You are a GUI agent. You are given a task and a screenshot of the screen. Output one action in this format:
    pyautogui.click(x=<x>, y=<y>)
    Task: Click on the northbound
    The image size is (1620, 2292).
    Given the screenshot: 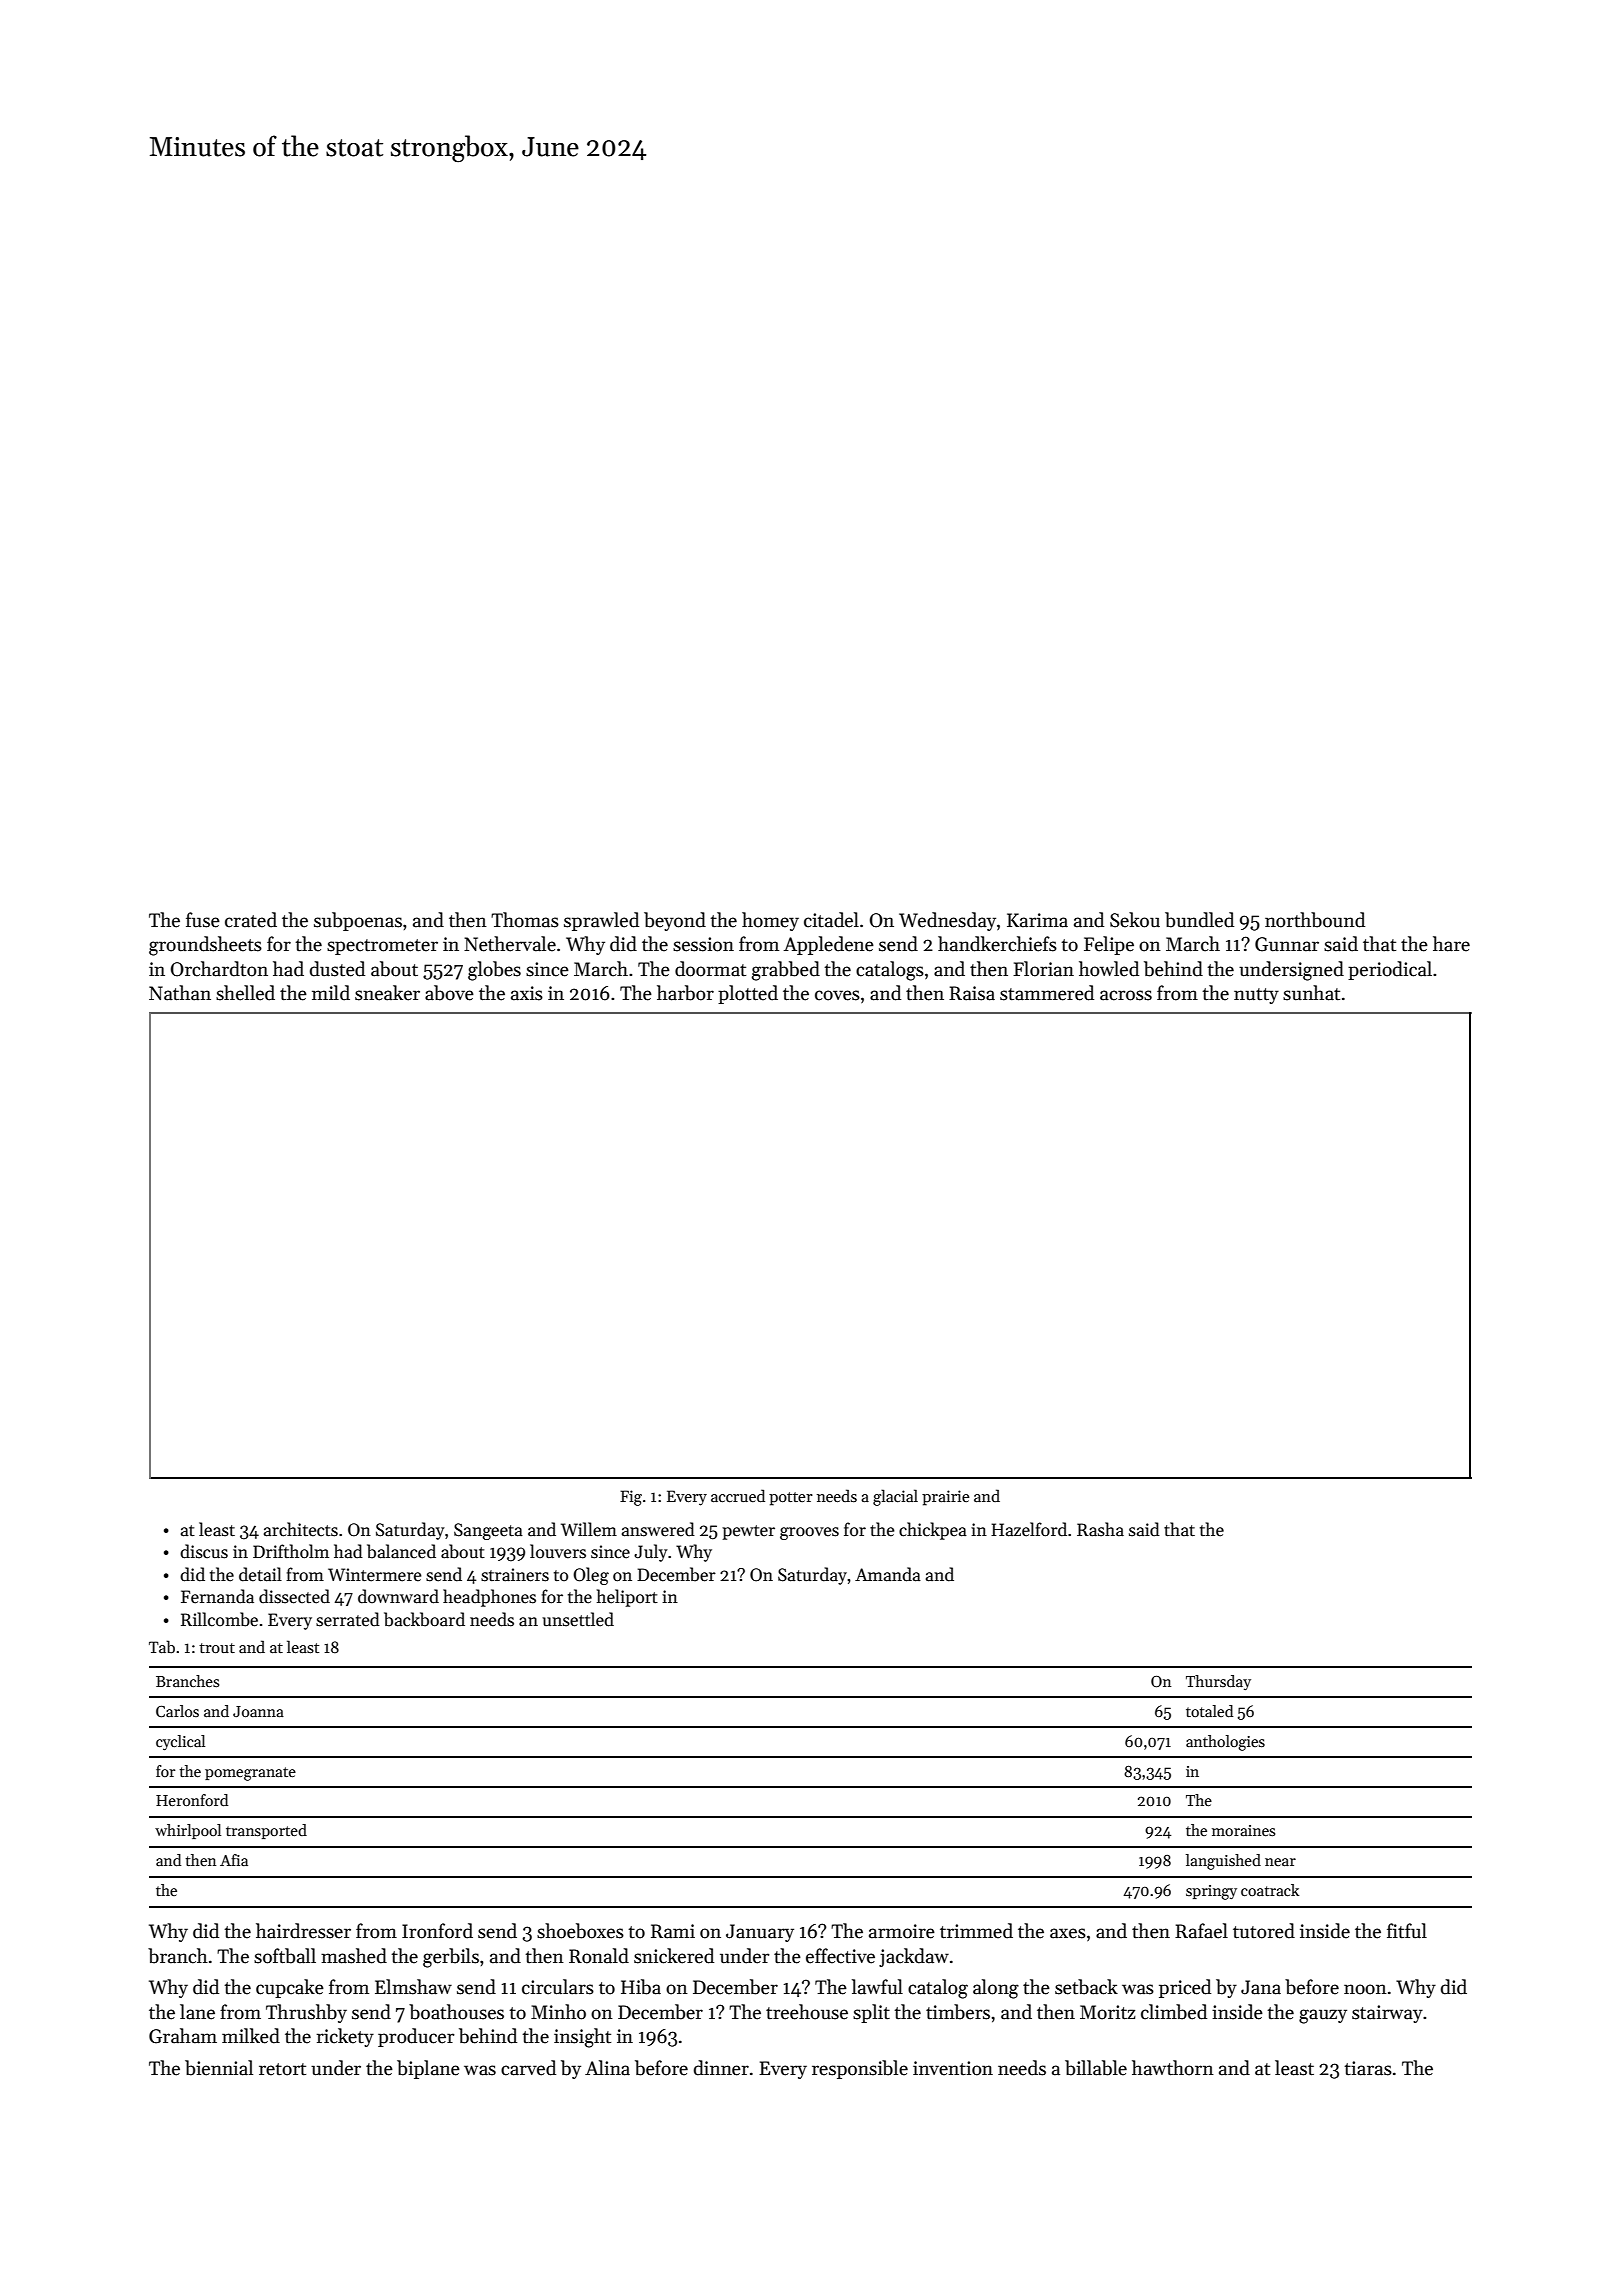 What is the action you would take?
    pyautogui.click(x=1315, y=920)
